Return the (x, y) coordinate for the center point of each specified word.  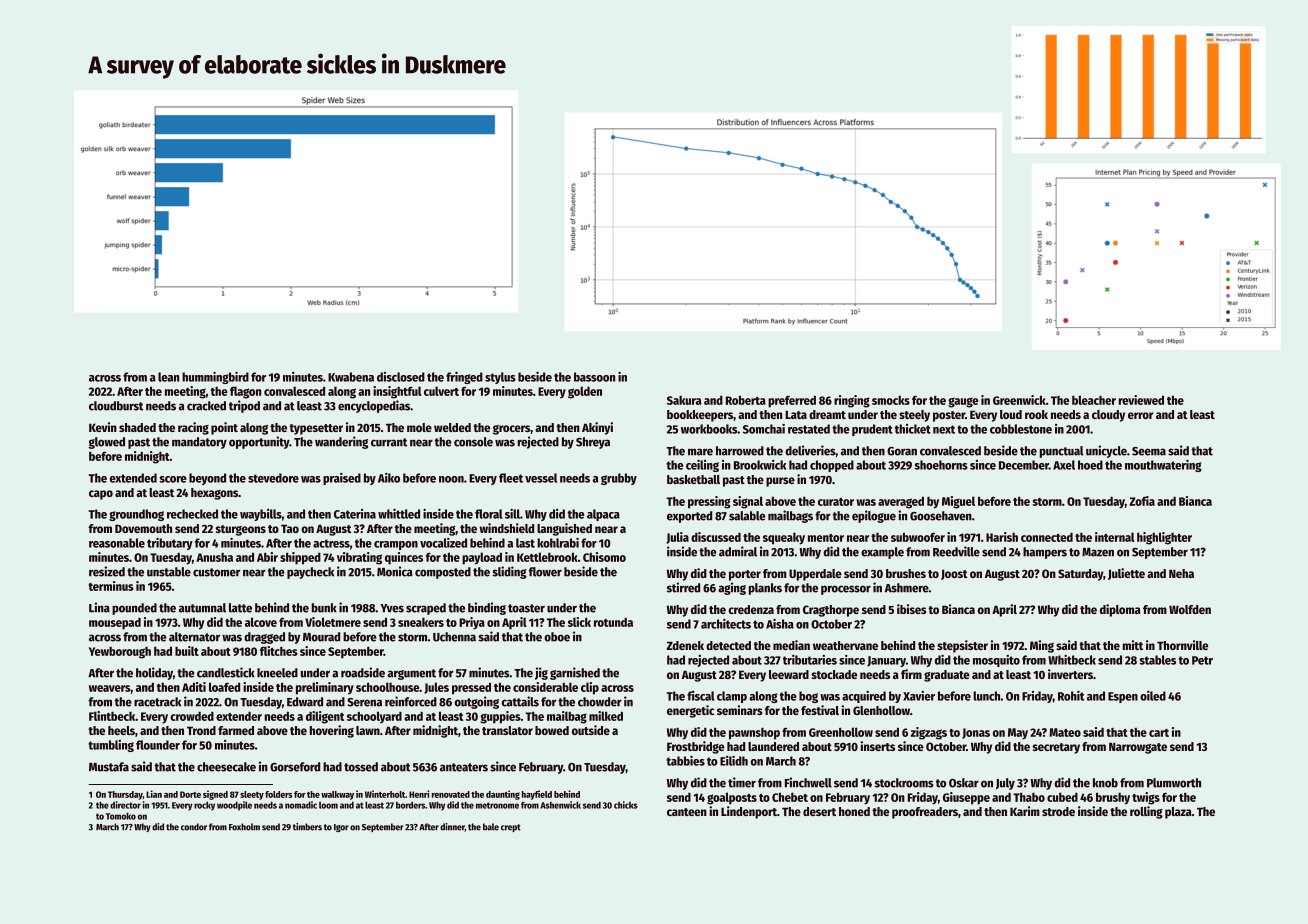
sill (512, 514)
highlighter (1164, 538)
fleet (511, 478)
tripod (244, 406)
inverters (1070, 674)
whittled (399, 514)
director (125, 805)
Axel (1064, 465)
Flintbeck (112, 716)
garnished (575, 673)
